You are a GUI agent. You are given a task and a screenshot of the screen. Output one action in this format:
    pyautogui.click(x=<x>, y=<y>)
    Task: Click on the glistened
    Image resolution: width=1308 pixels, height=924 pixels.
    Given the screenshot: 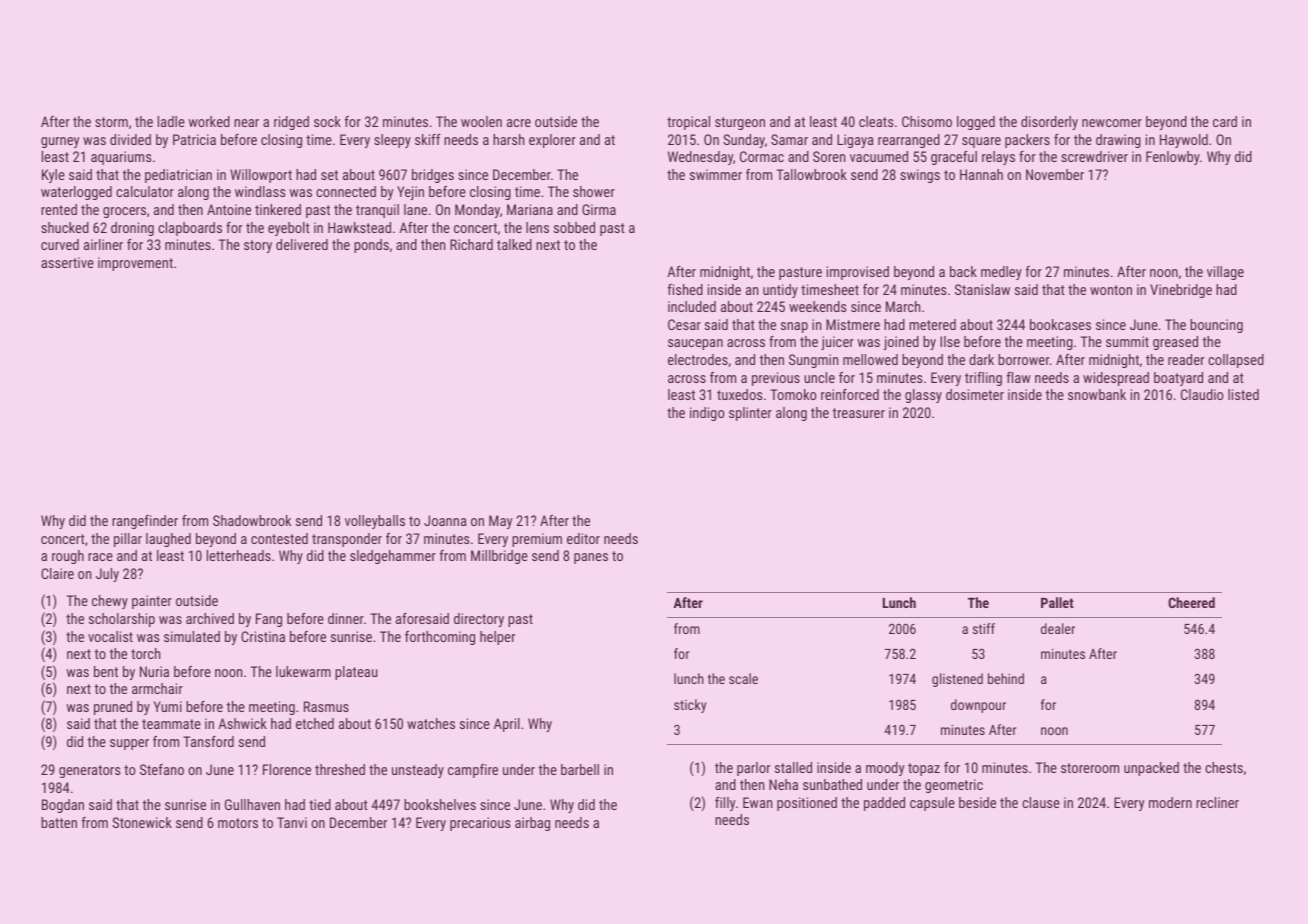 What is the action you would take?
    pyautogui.click(x=957, y=680)
